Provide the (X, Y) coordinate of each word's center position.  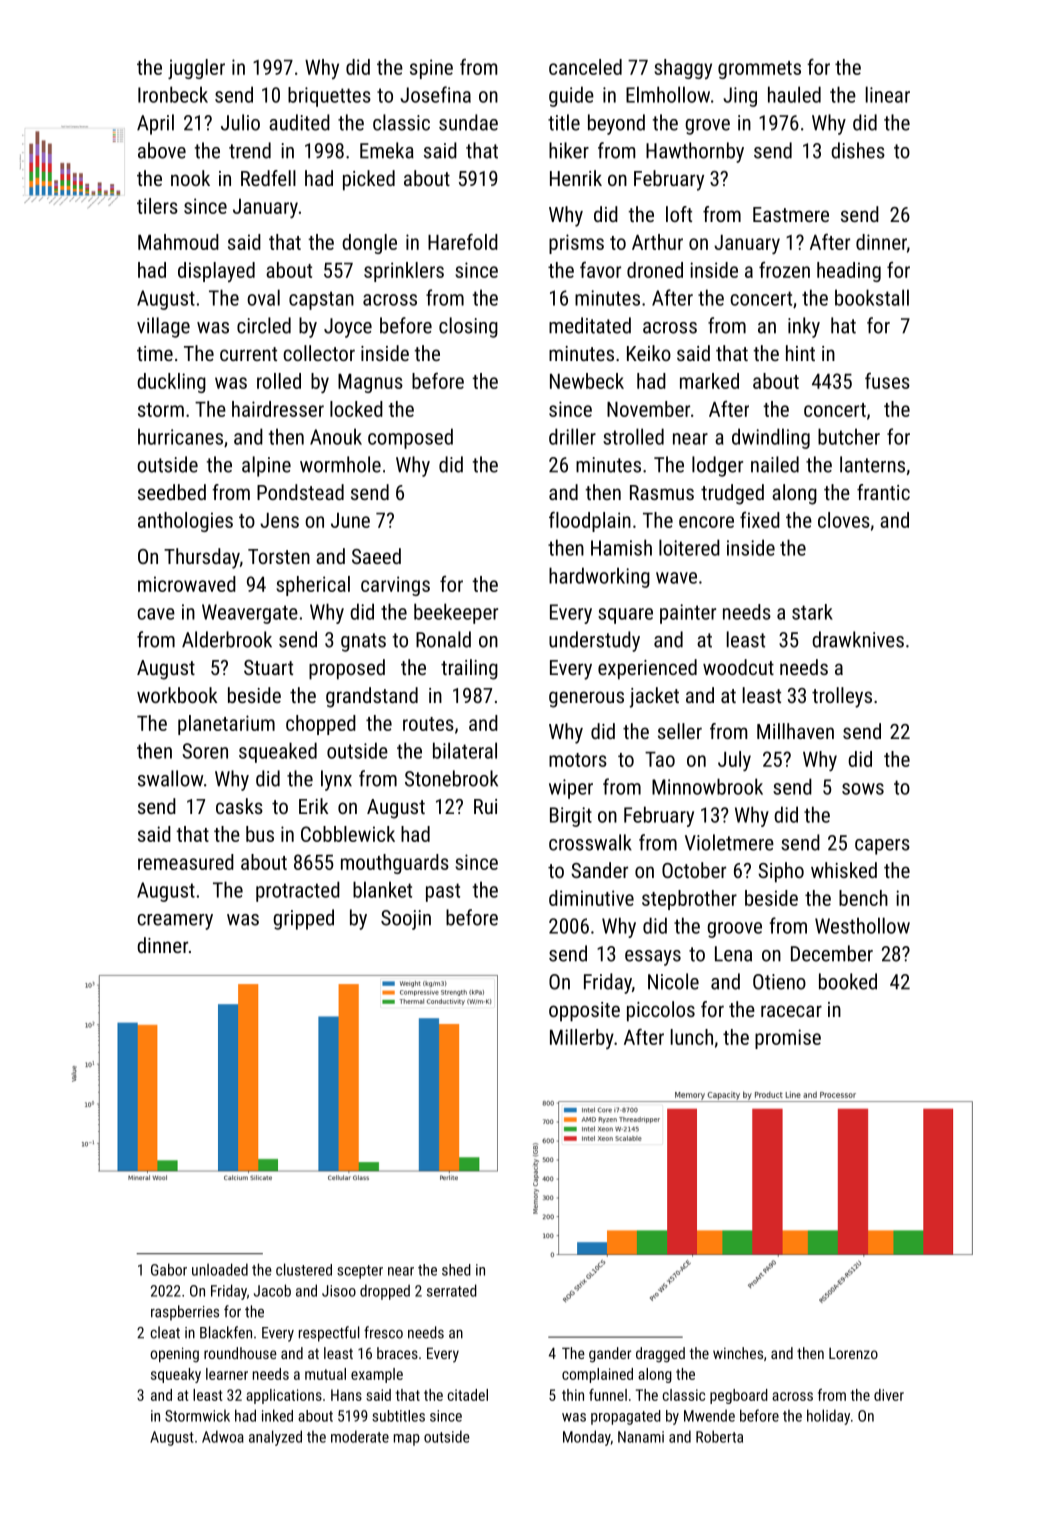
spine (431, 69)
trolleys (842, 697)
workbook (177, 695)
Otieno (779, 982)
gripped (303, 919)
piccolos (661, 1011)
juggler (196, 69)
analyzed (275, 1438)
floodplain (590, 521)
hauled (794, 94)
